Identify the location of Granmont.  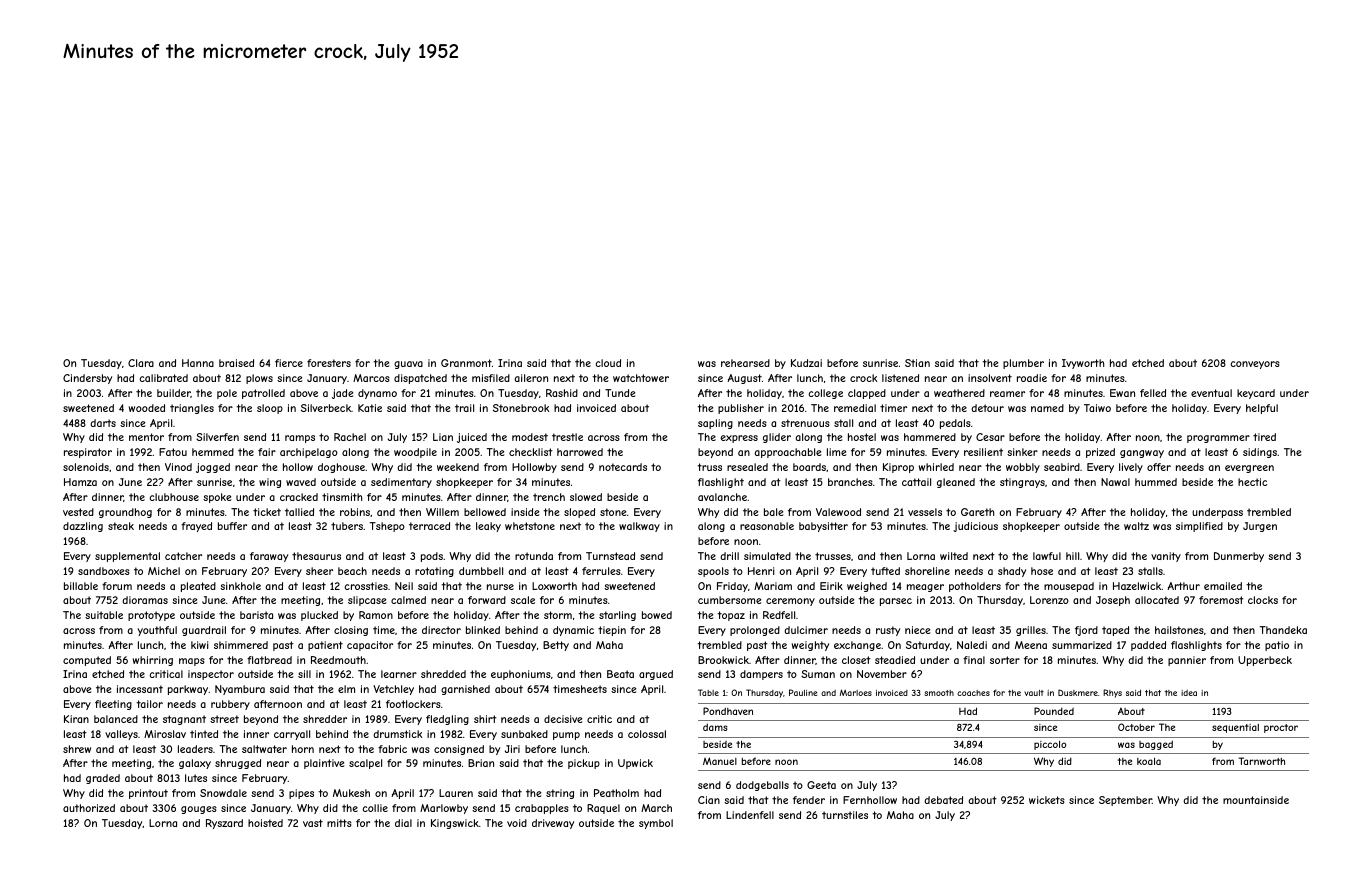
(466, 363).
